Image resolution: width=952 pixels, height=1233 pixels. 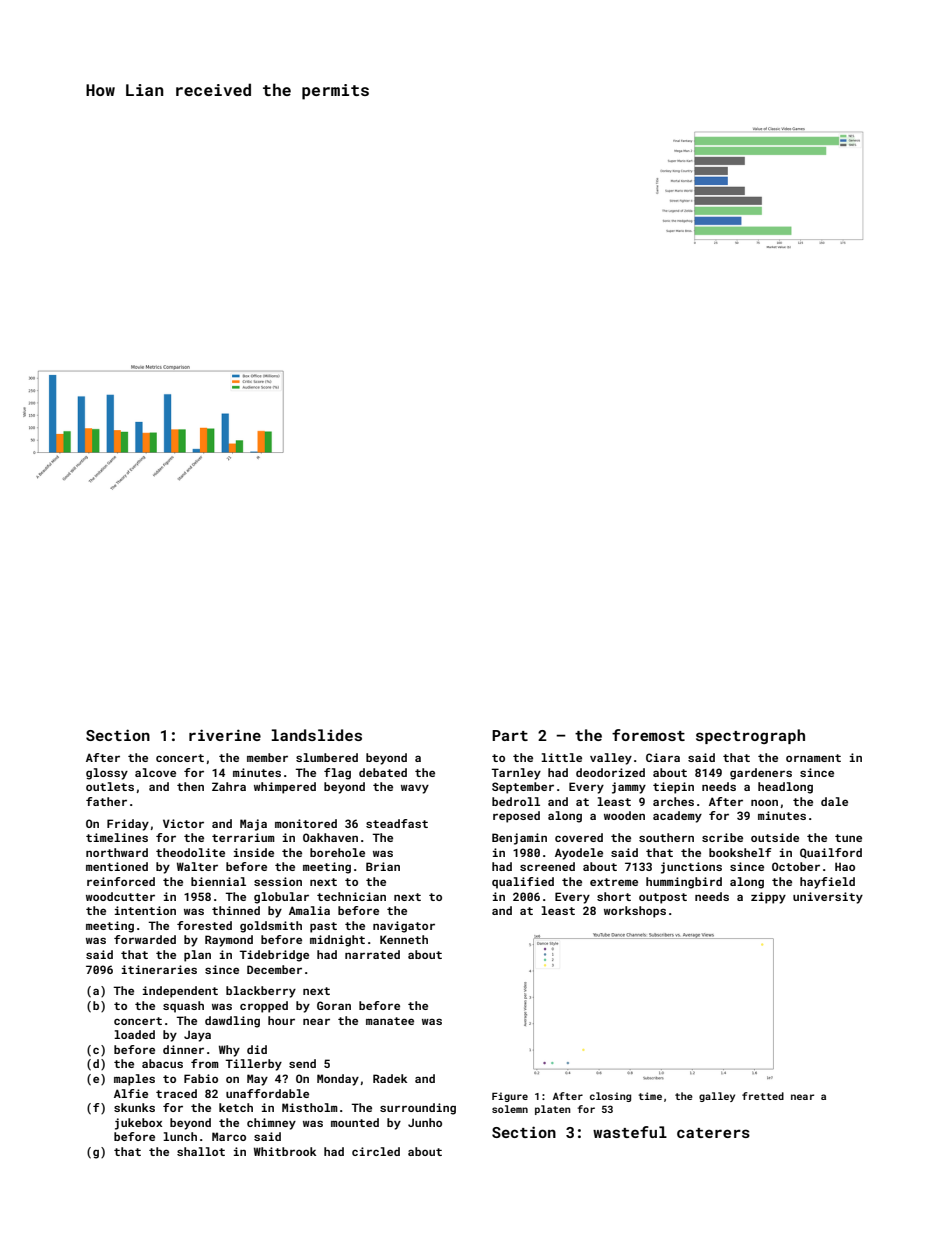 I want to click on spectrograph, so click(x=750, y=736).
